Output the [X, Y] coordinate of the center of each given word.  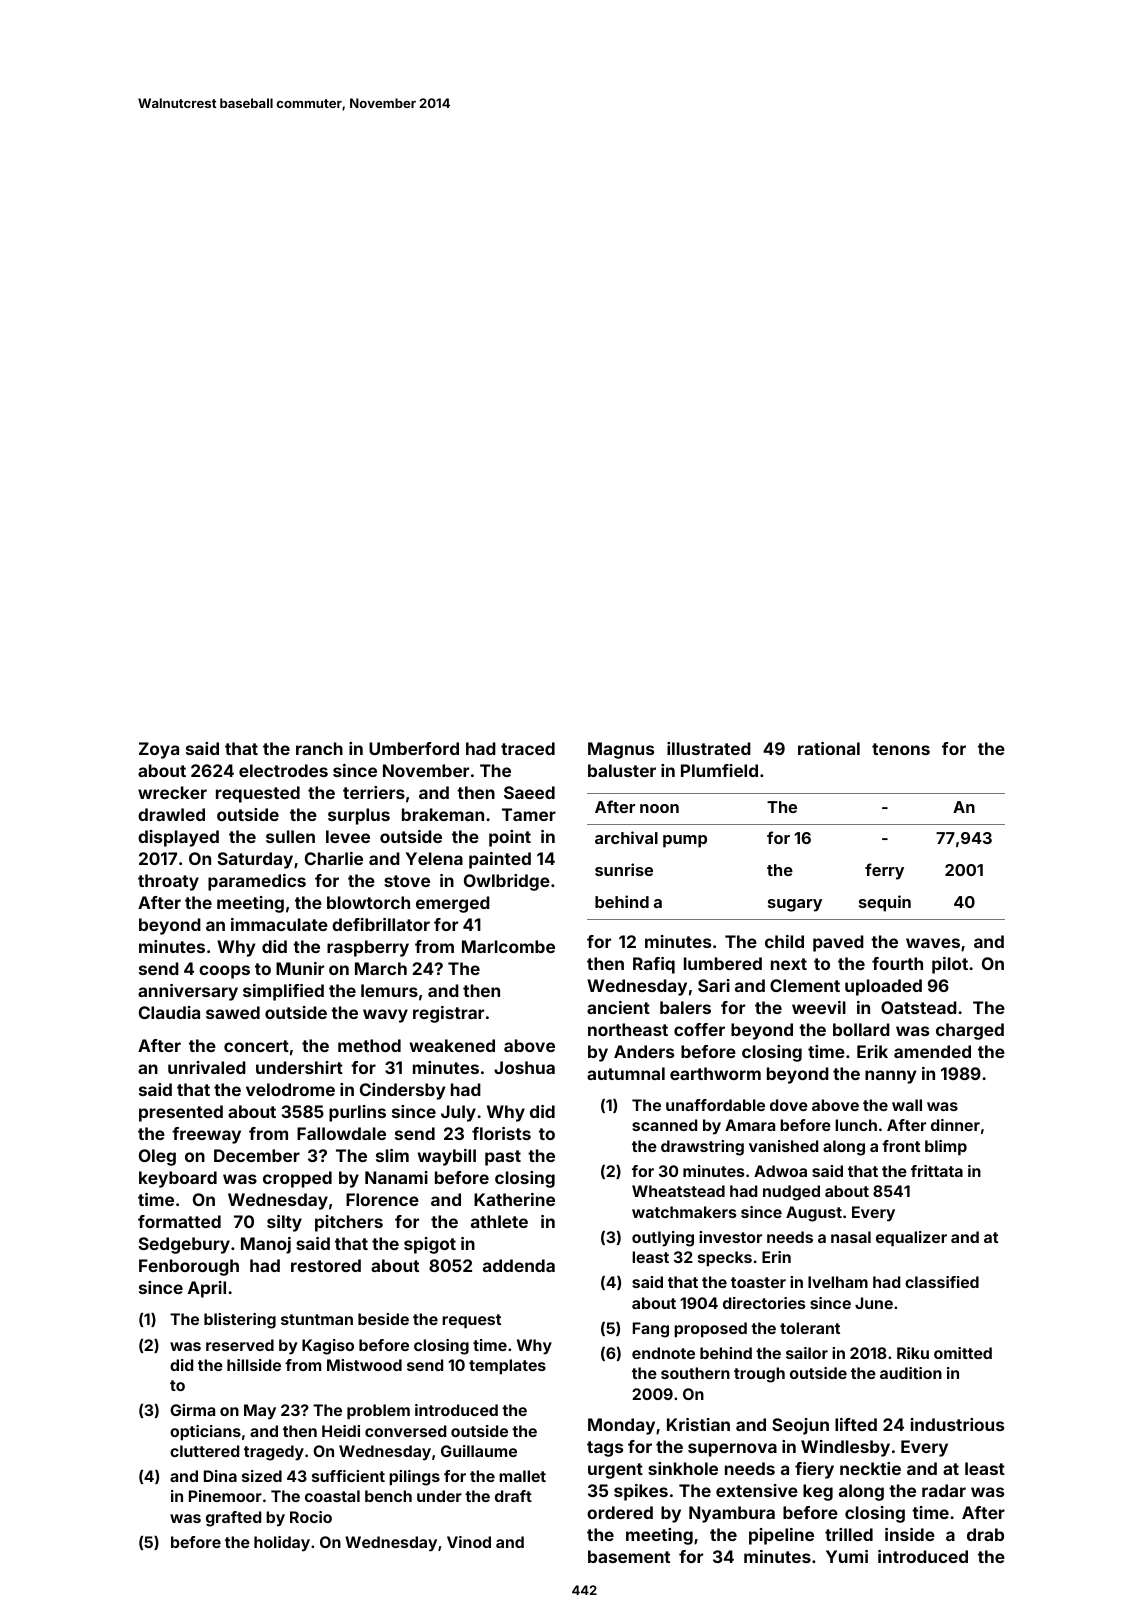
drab [985, 1534]
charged [970, 1031]
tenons [901, 749]
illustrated [709, 748]
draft [513, 1496]
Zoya [159, 750]
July [458, 1113]
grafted [233, 1519]
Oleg [157, 1157]
